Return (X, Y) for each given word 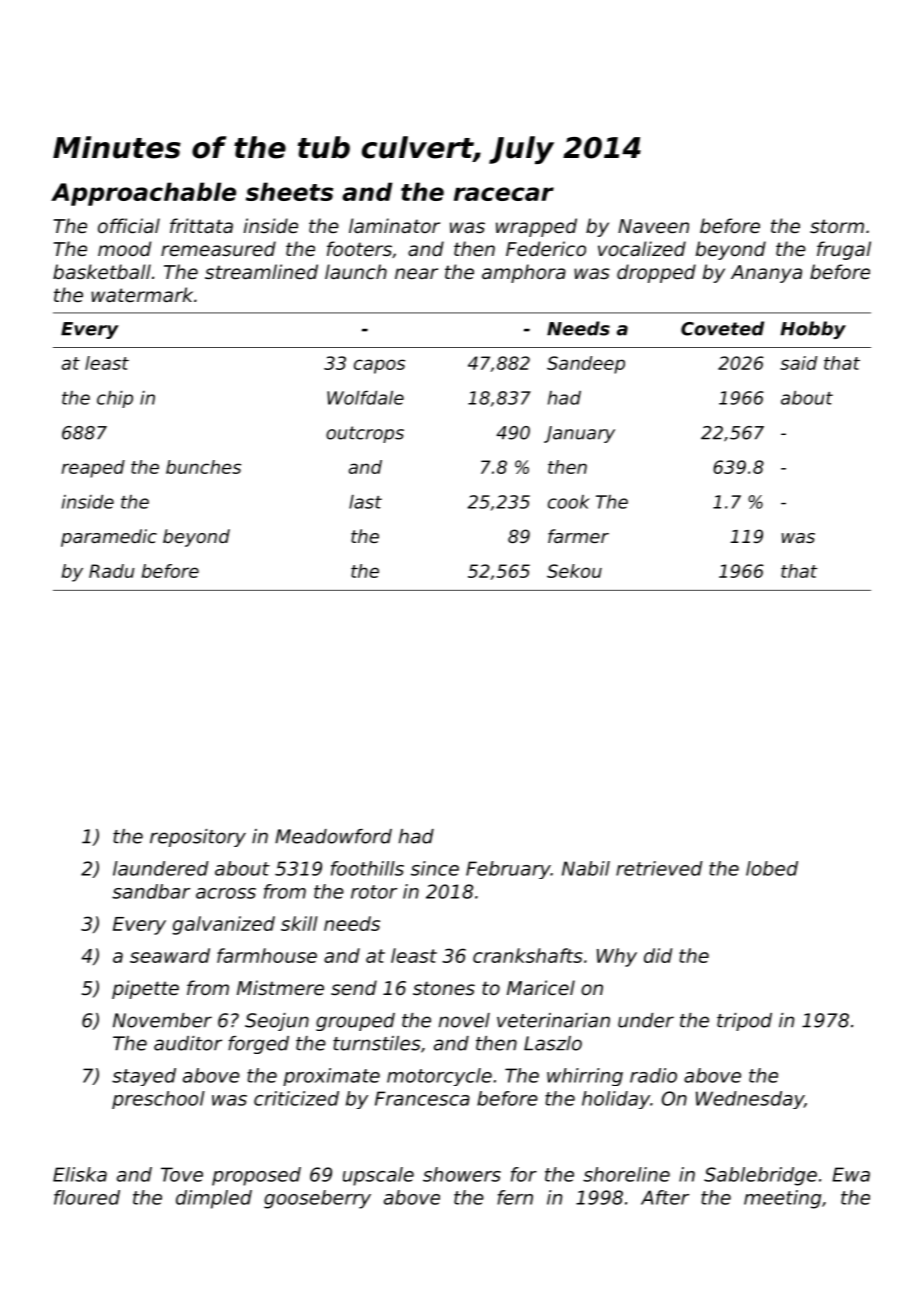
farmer (578, 536)
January (579, 434)
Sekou (574, 571)
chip (115, 399)
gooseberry (317, 1199)
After (665, 1197)
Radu (112, 571)
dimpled (214, 1199)
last (365, 502)
